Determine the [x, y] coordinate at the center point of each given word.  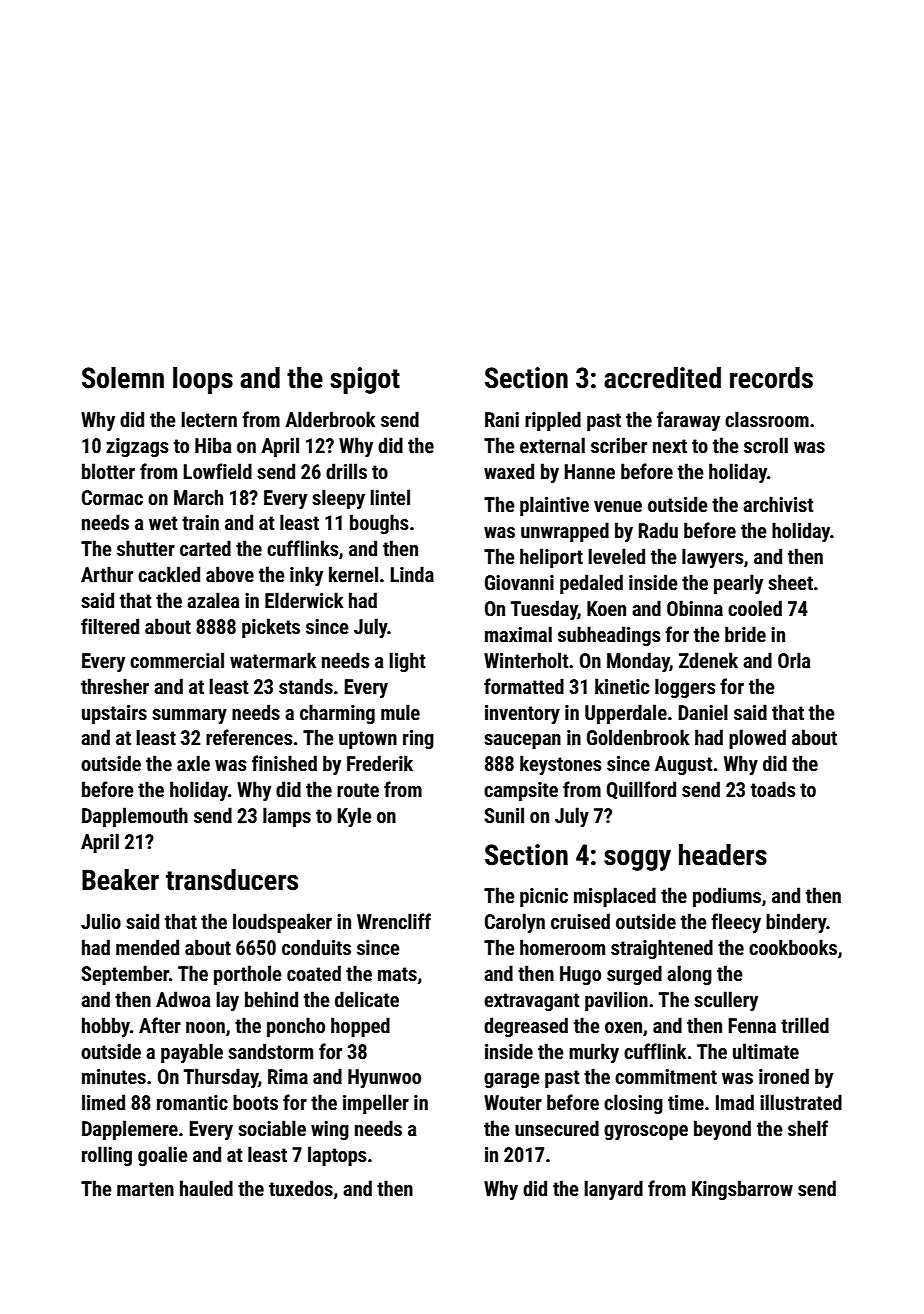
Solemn [123, 378]
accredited [662, 378]
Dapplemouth [135, 817]
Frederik [380, 763]
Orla [794, 660]
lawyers [712, 558]
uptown [368, 740]
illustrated [801, 1102]
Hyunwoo [384, 1078]
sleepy [338, 499]
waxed [509, 471]
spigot [365, 380]
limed [103, 1102]
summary [189, 716]
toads [773, 789]
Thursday [220, 1078]
